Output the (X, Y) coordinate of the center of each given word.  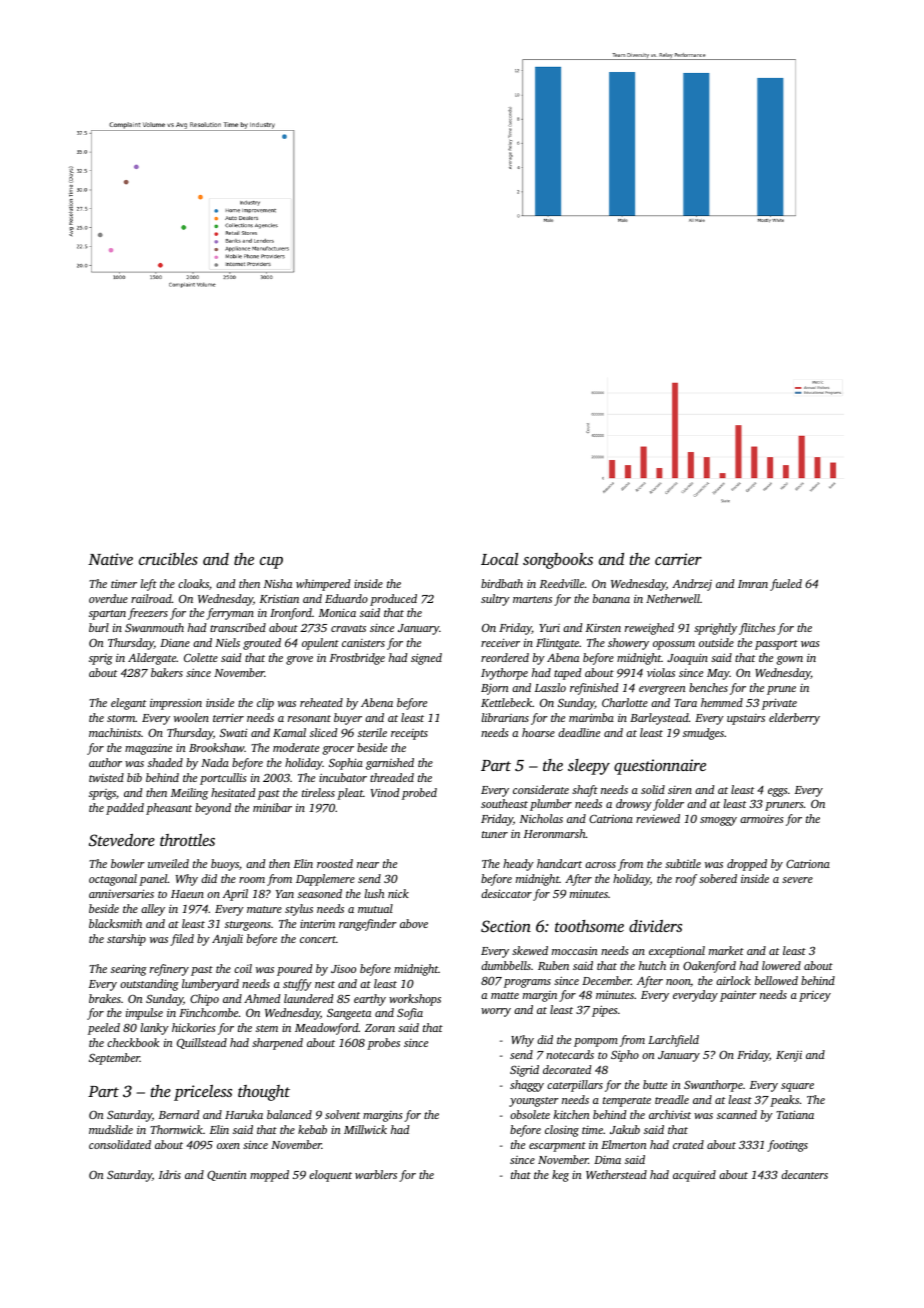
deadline (579, 732)
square (797, 1087)
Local (499, 559)
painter (738, 996)
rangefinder (368, 925)
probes (383, 1044)
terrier (228, 717)
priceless (203, 1093)
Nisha (278, 583)
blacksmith (115, 923)
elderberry (794, 719)
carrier (678, 559)
